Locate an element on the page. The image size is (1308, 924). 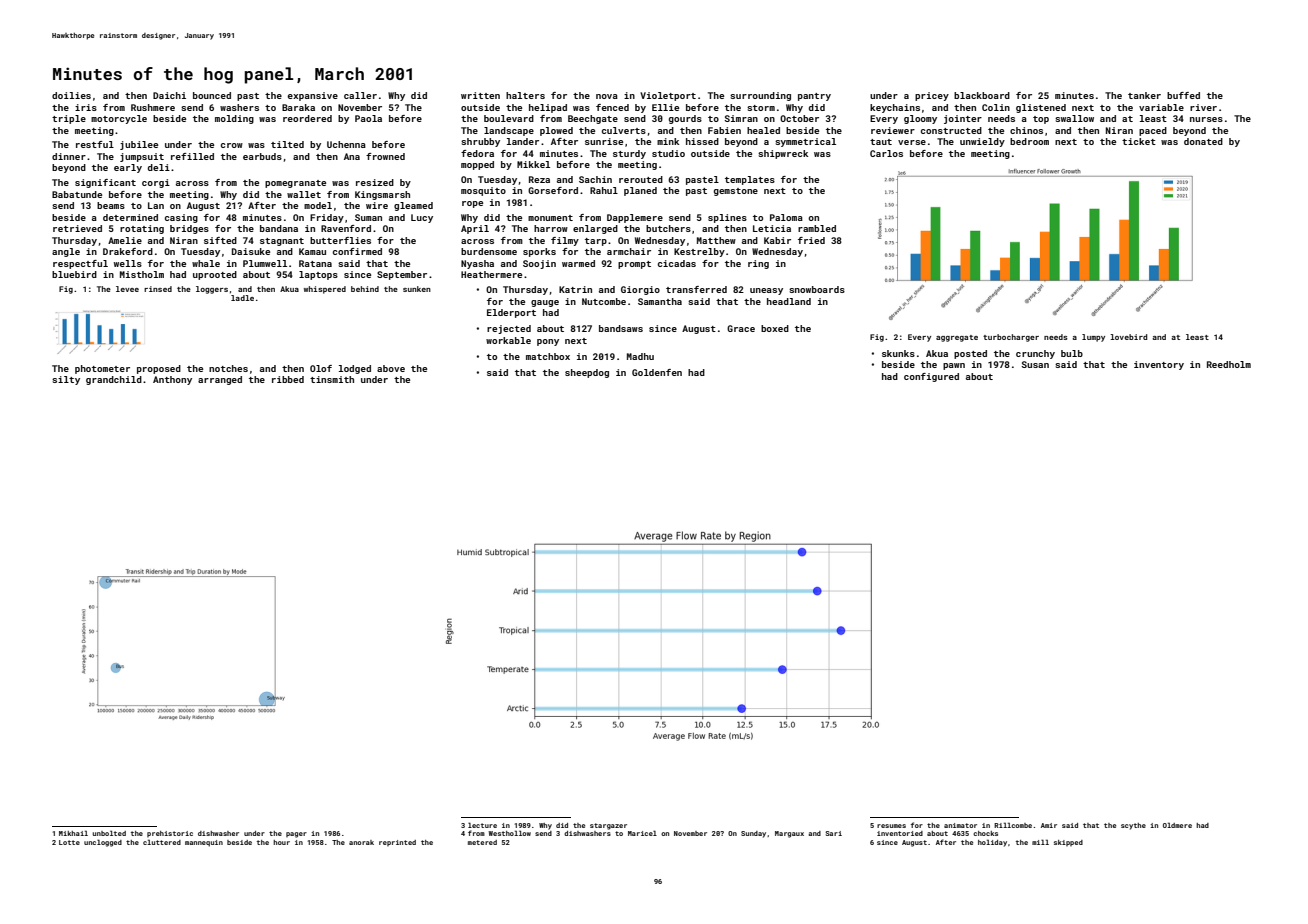
inventory is located at coordinates (1159, 365).
